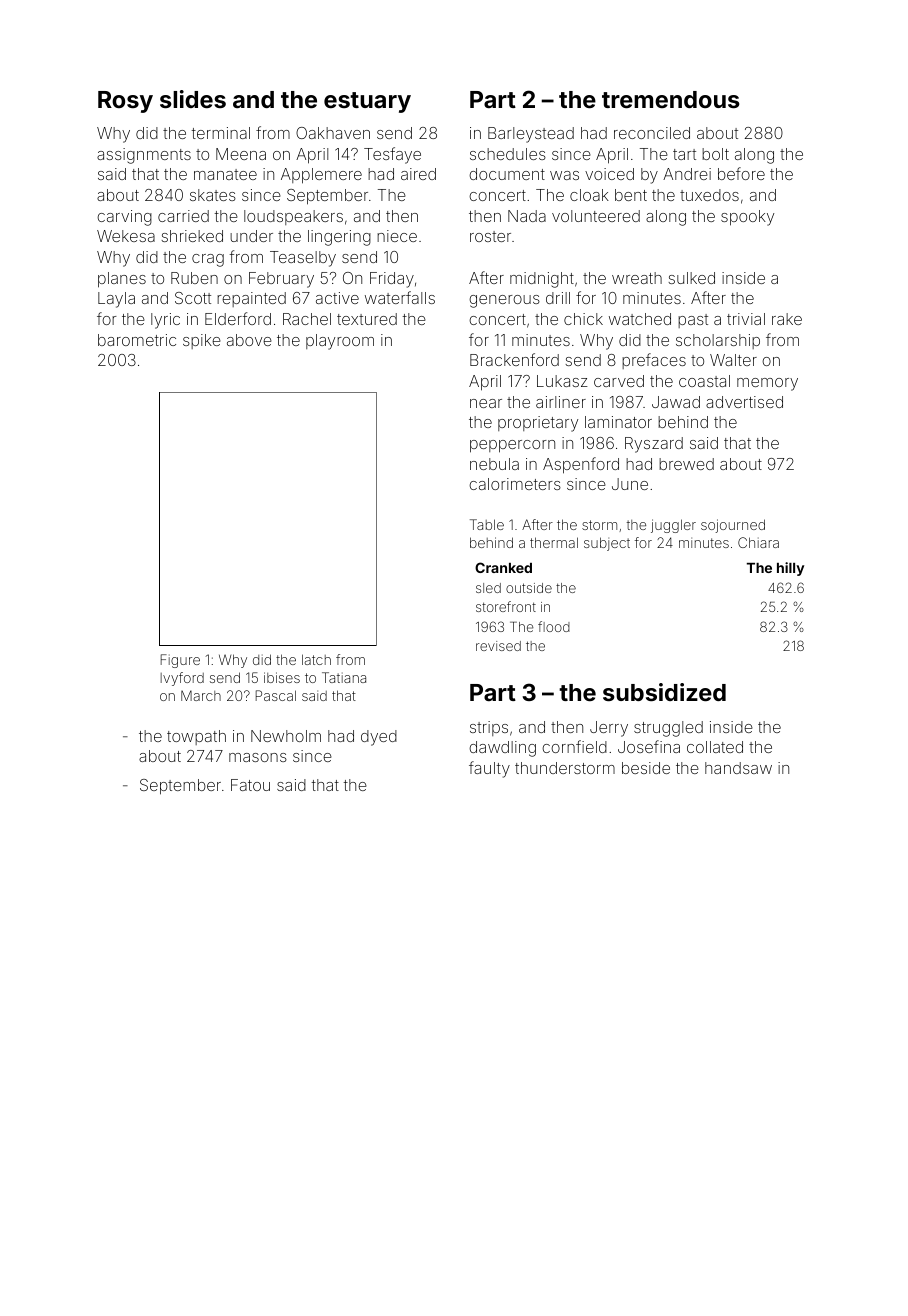  Describe the element at coordinates (258, 757) in the screenshot. I see `masons` at that location.
